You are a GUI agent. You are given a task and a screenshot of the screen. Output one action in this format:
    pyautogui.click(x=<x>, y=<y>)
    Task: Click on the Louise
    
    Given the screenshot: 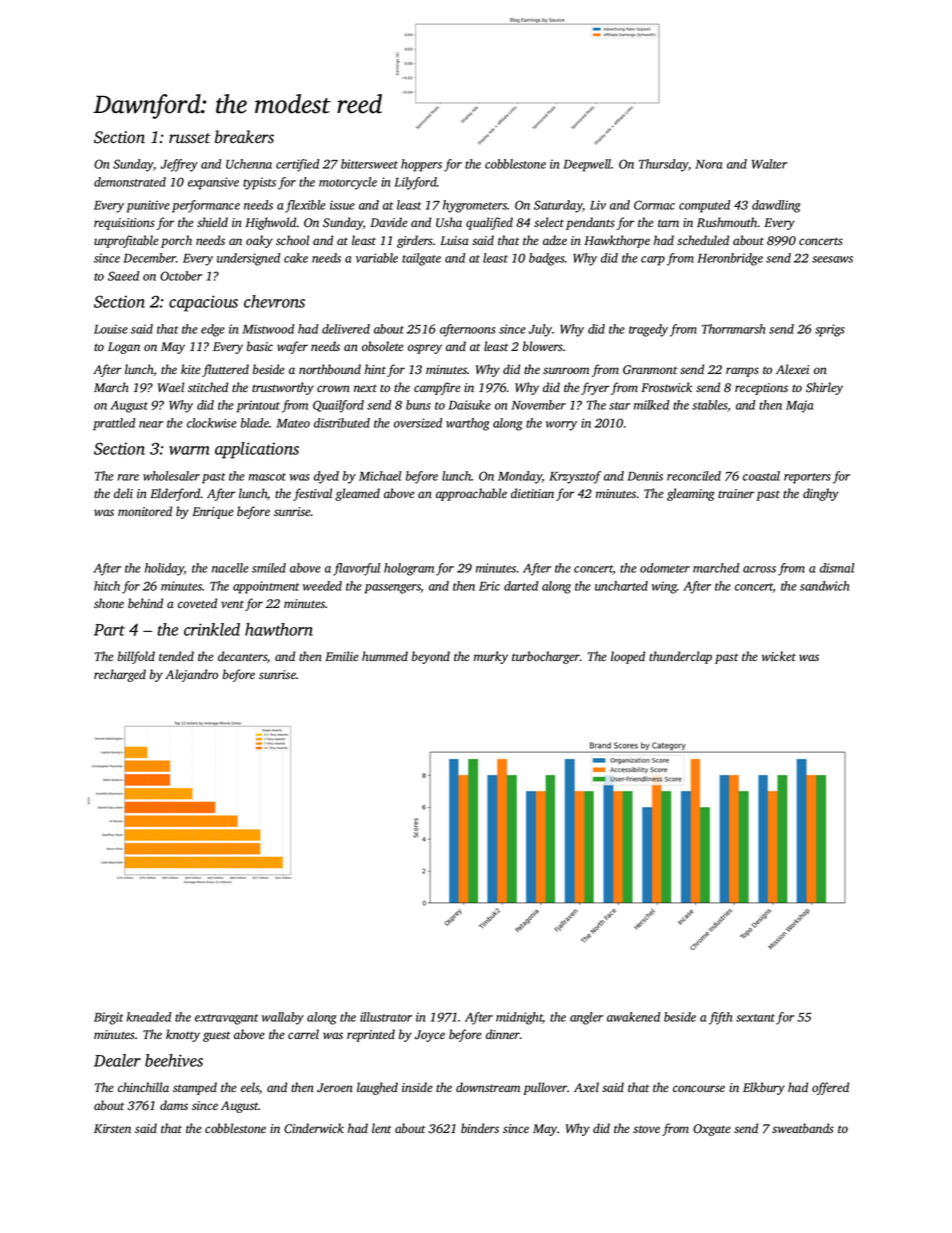 What is the action you would take?
    pyautogui.click(x=111, y=329)
